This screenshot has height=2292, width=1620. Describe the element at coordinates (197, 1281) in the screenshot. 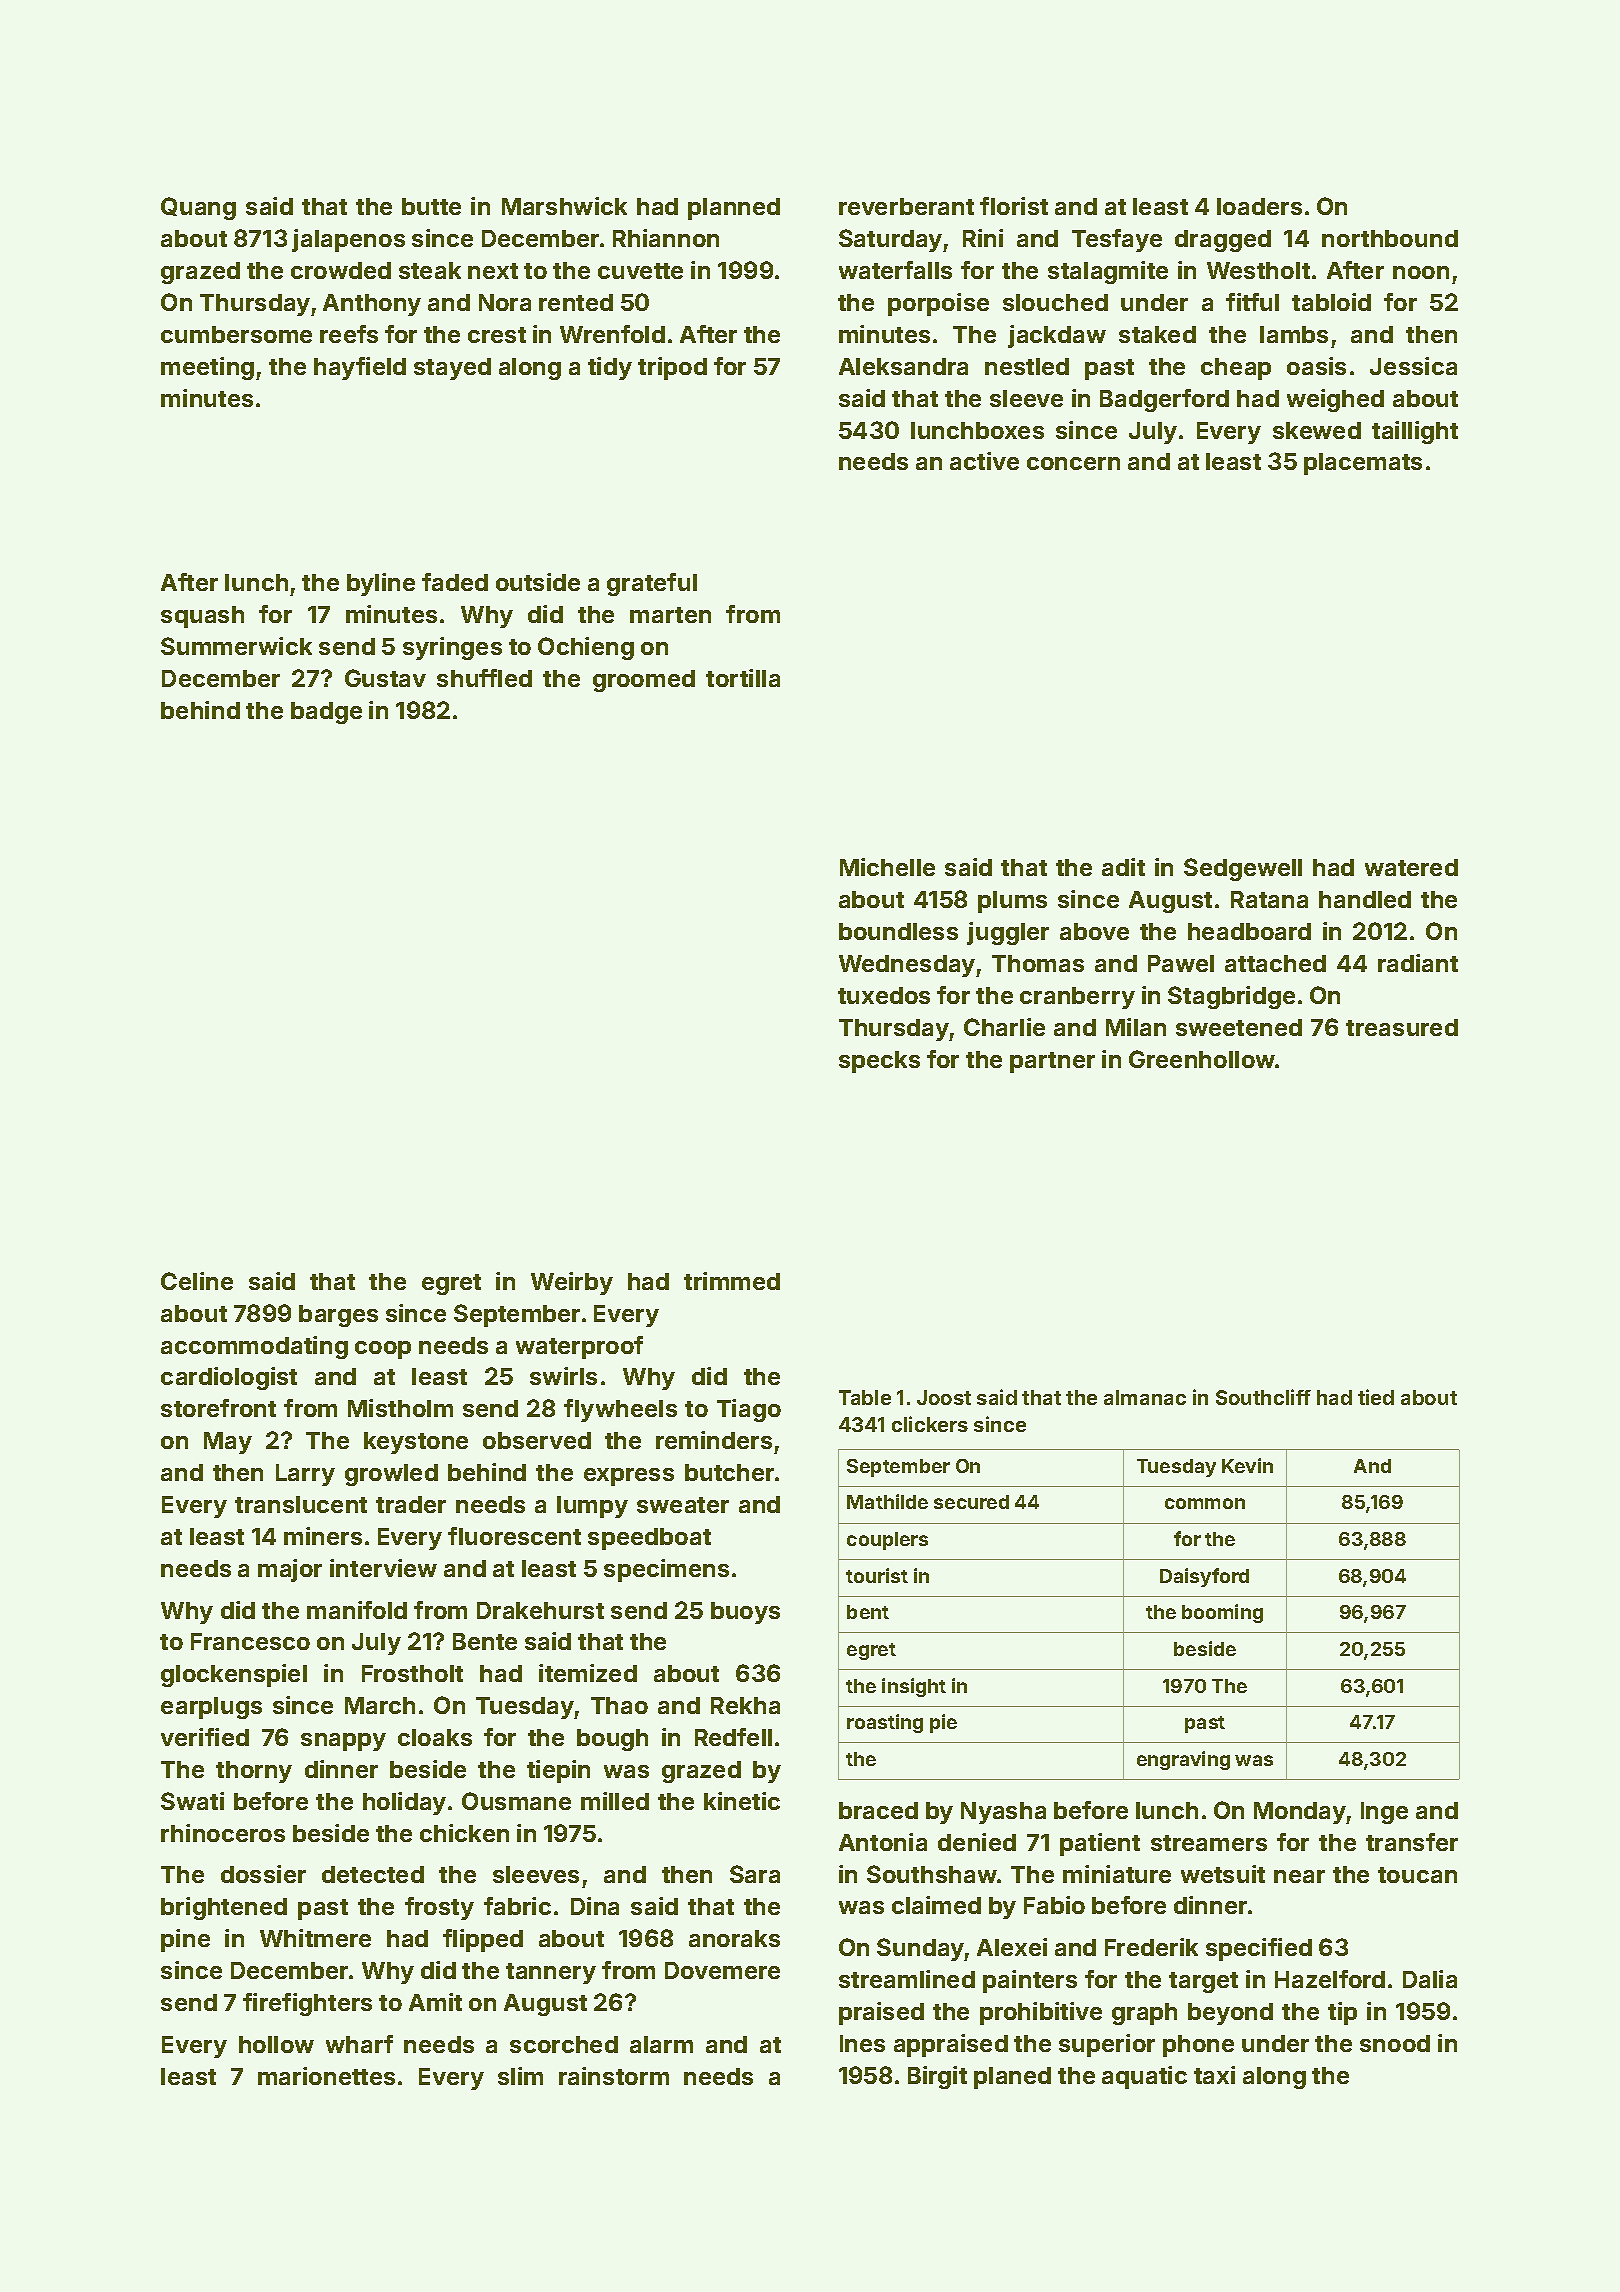

I see `Celine` at that location.
